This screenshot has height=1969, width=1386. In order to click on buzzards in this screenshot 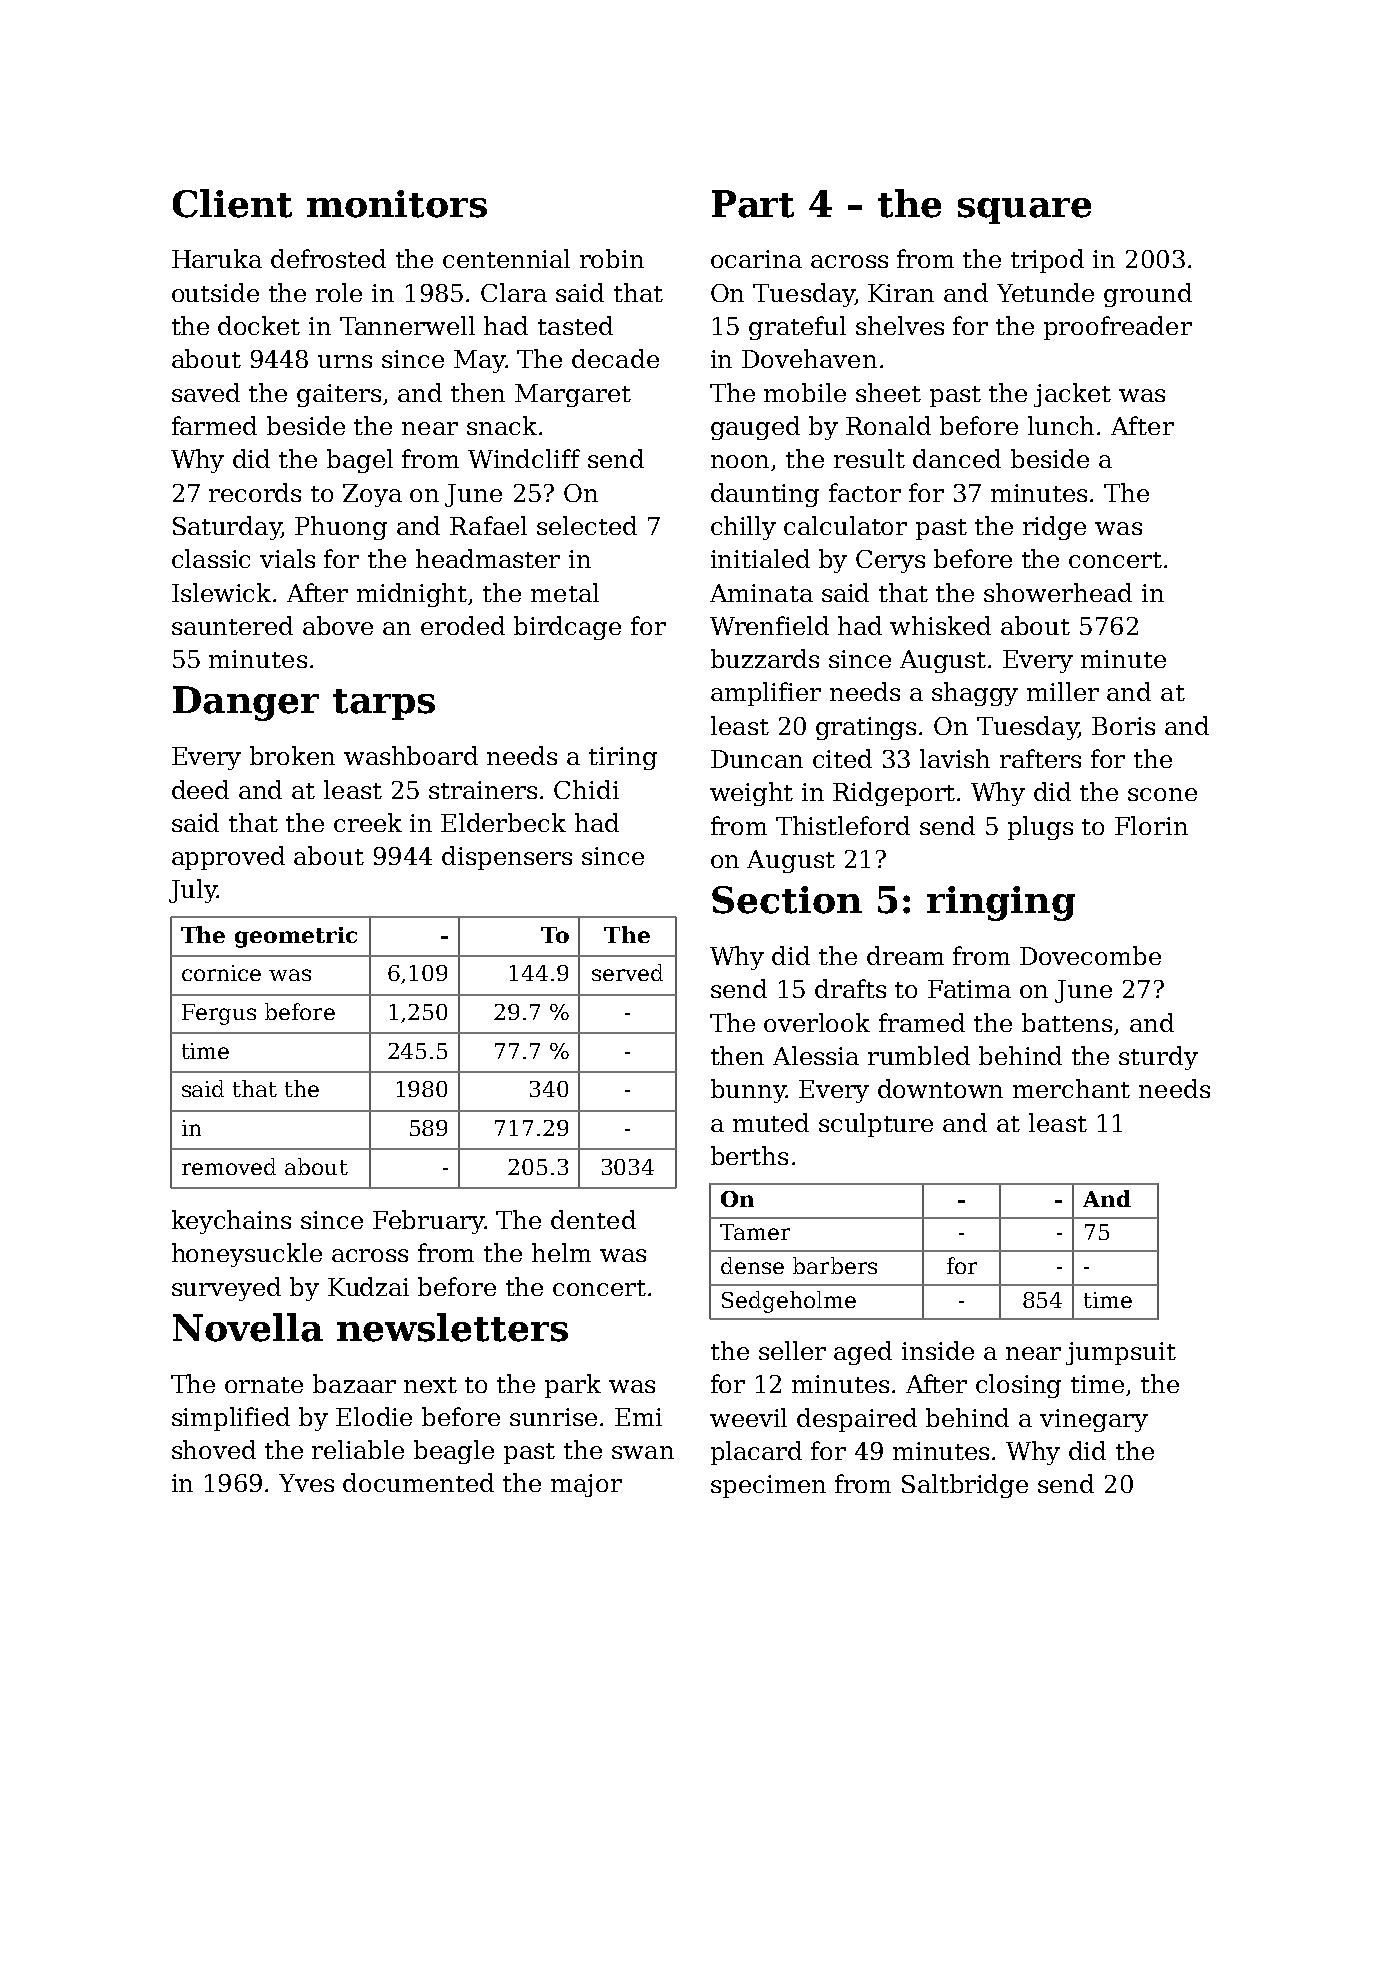, I will do `click(765, 658)`.
